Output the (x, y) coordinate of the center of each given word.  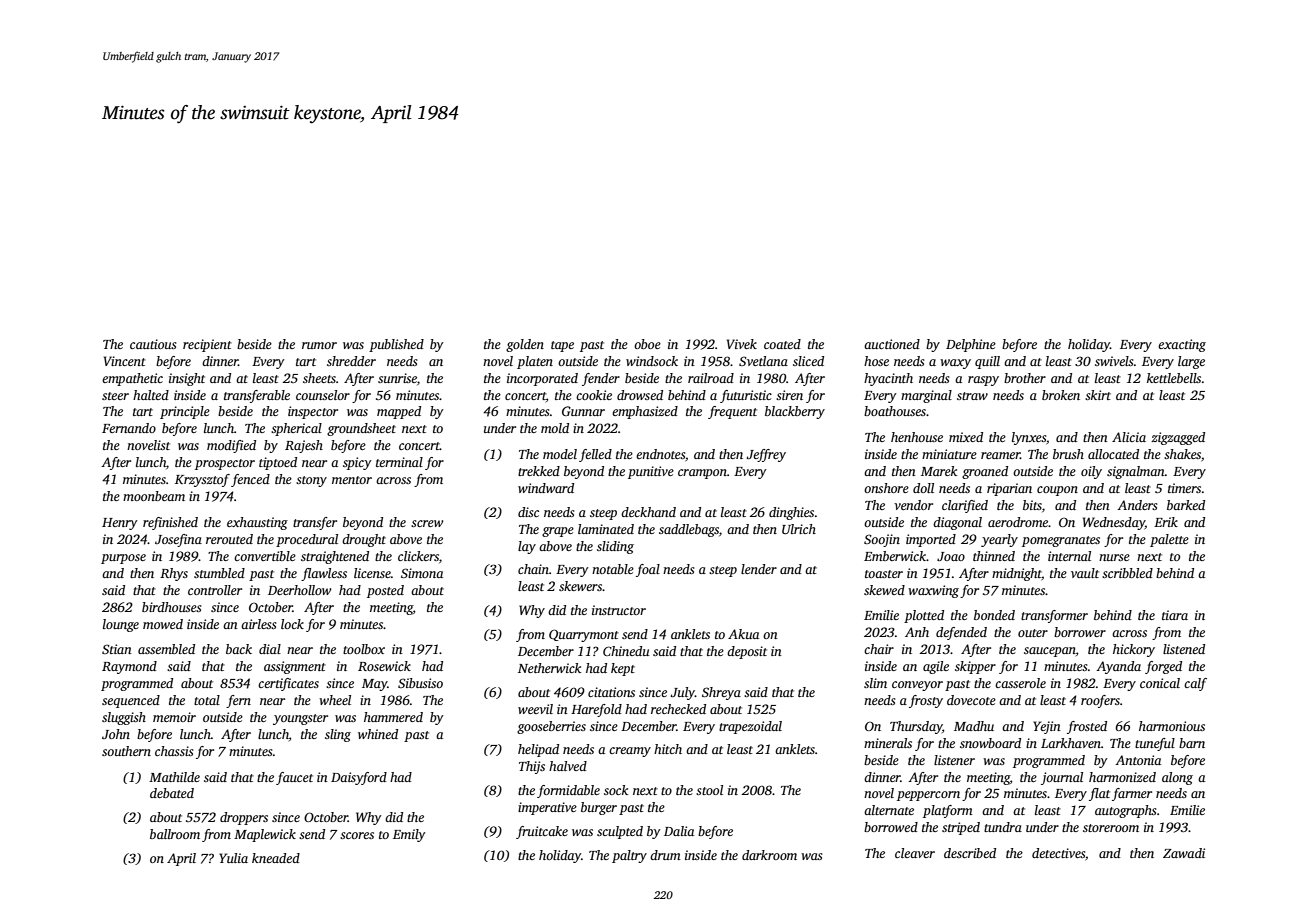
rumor (319, 345)
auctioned (892, 344)
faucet (294, 778)
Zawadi (1184, 853)
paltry (629, 856)
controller (215, 590)
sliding (615, 547)
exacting (1182, 345)
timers (1184, 488)
